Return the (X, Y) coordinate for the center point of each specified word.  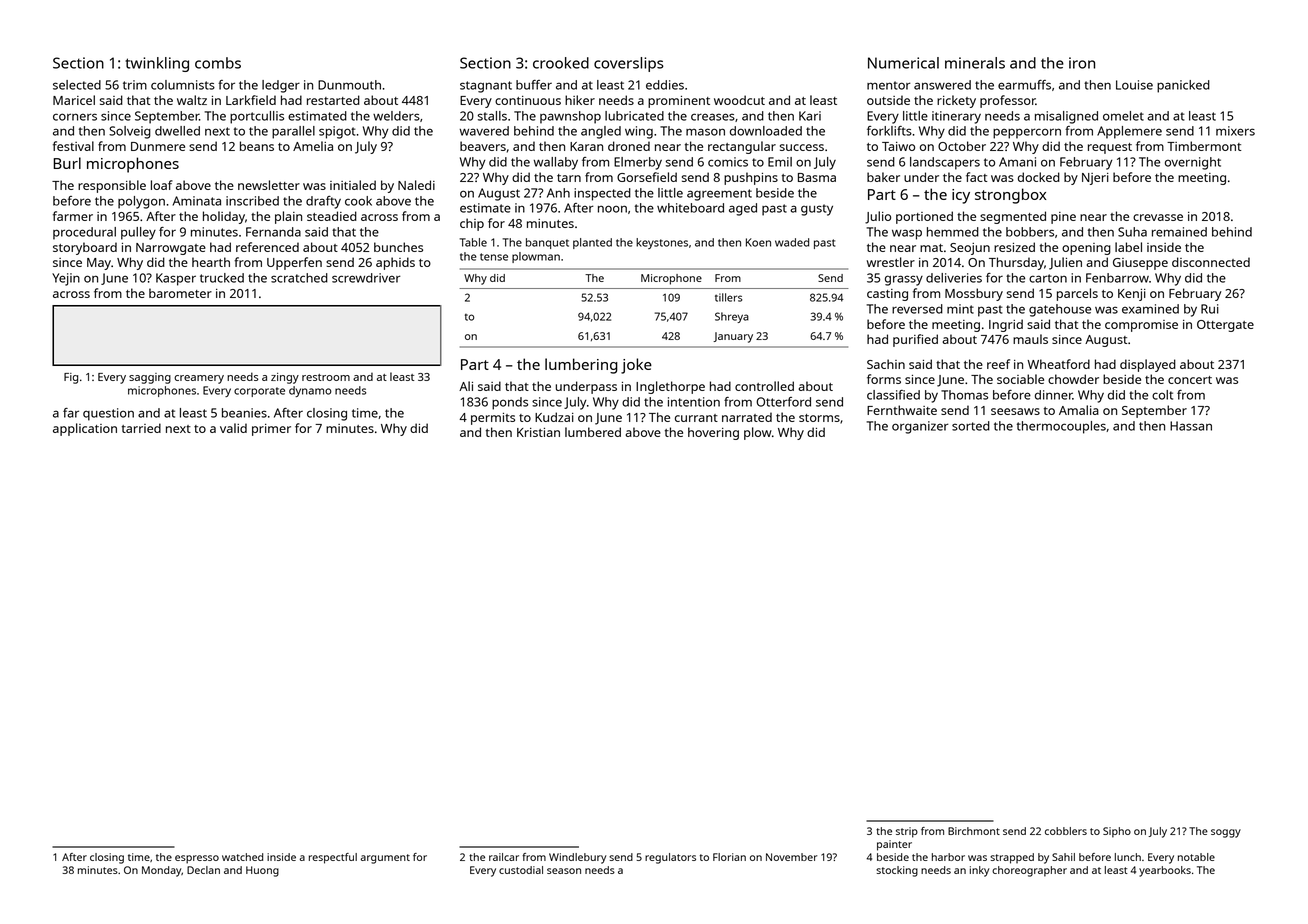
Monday (162, 871)
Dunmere (158, 146)
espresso (197, 859)
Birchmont (974, 831)
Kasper (176, 279)
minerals (975, 63)
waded (792, 242)
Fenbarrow (1117, 278)
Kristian (538, 432)
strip (907, 832)
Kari (810, 116)
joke (636, 366)
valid (233, 428)
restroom (326, 377)
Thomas (964, 395)
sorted (971, 426)
